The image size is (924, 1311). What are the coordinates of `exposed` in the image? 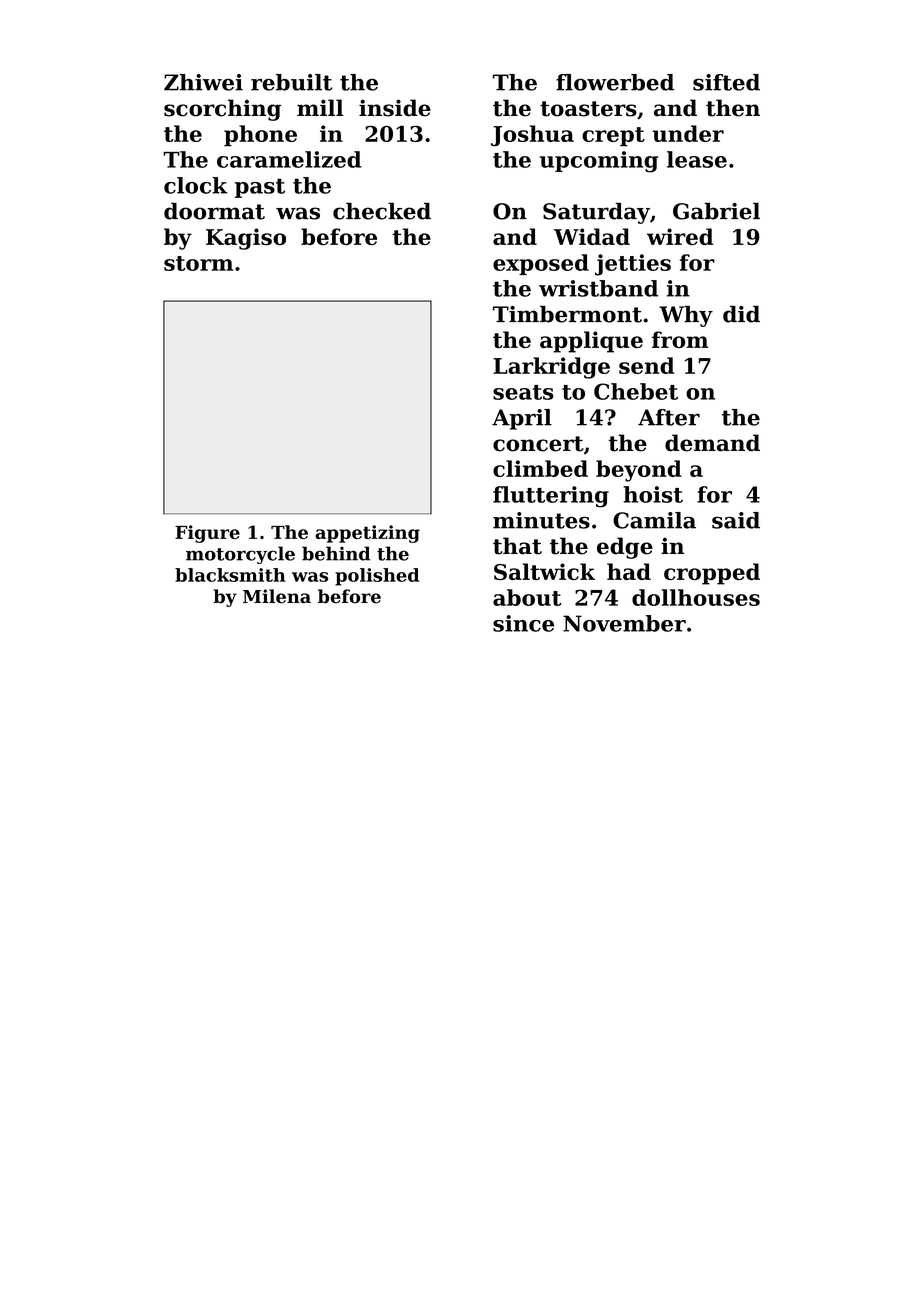 It's located at (541, 264).
